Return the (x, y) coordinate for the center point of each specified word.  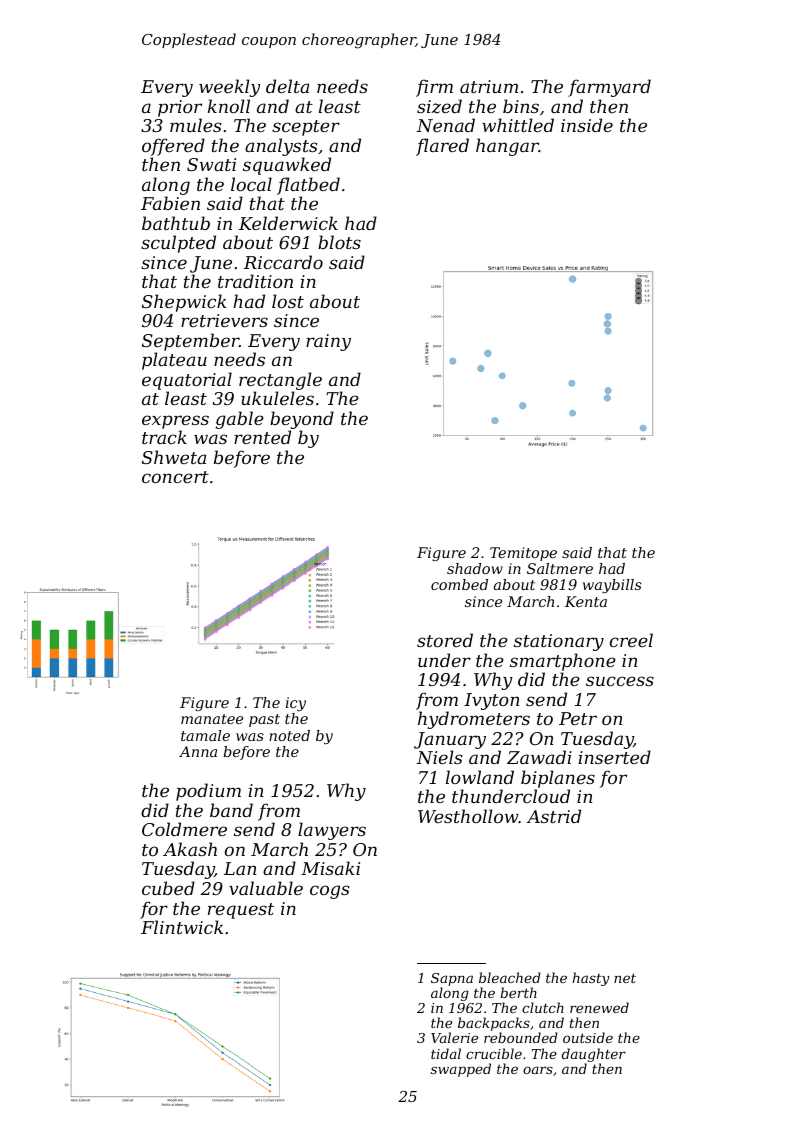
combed (459, 584)
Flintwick (182, 927)
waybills (612, 586)
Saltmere (560, 568)
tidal (446, 1053)
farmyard (609, 88)
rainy (328, 342)
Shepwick (184, 303)
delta (287, 86)
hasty (591, 979)
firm (434, 88)
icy (296, 704)
